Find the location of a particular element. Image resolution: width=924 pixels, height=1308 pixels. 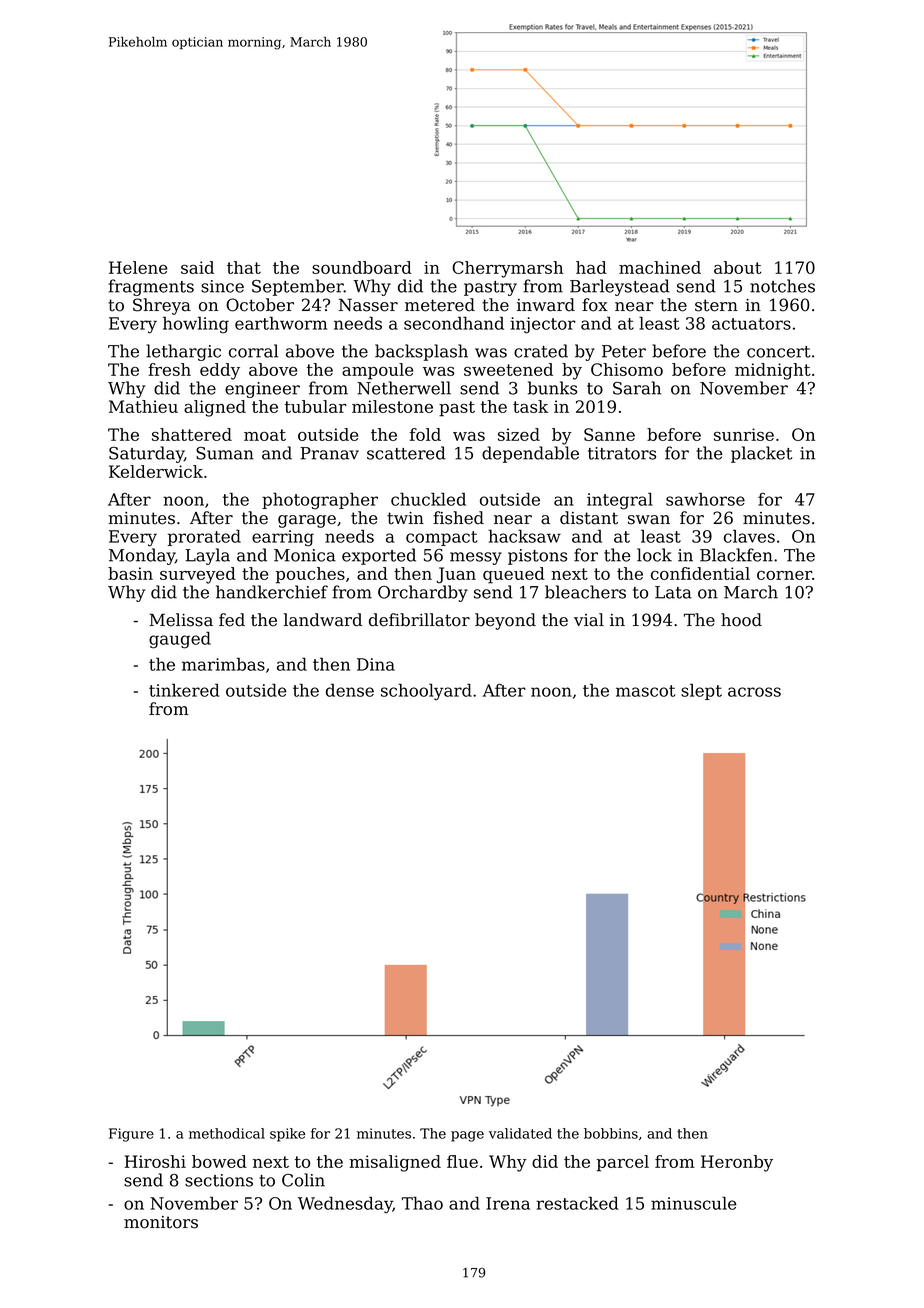

tinkered is located at coordinates (184, 690).
